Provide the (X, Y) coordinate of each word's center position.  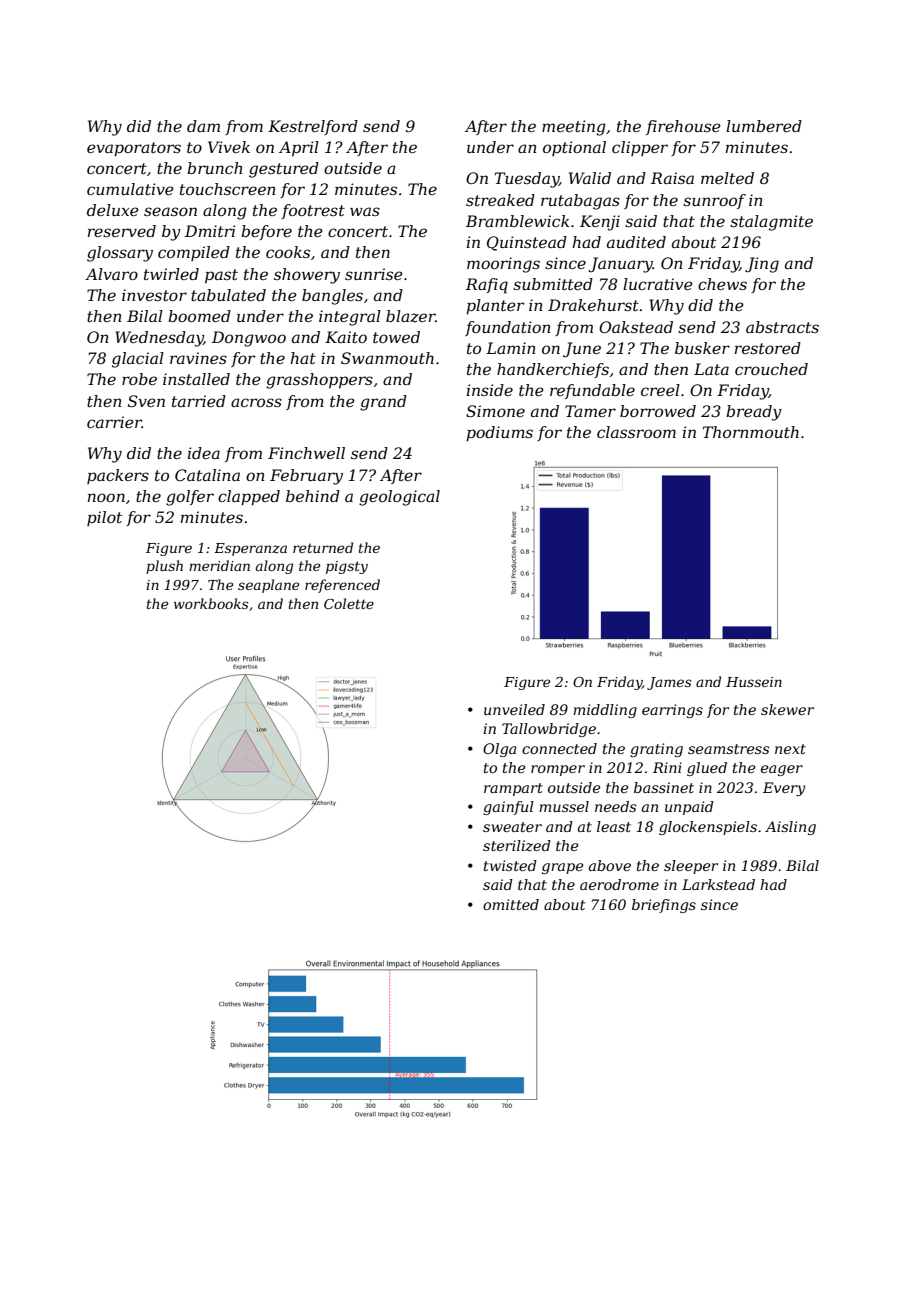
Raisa (672, 178)
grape (563, 868)
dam (203, 126)
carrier (114, 422)
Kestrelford (313, 127)
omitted (511, 904)
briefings (664, 906)
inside (490, 390)
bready (754, 413)
